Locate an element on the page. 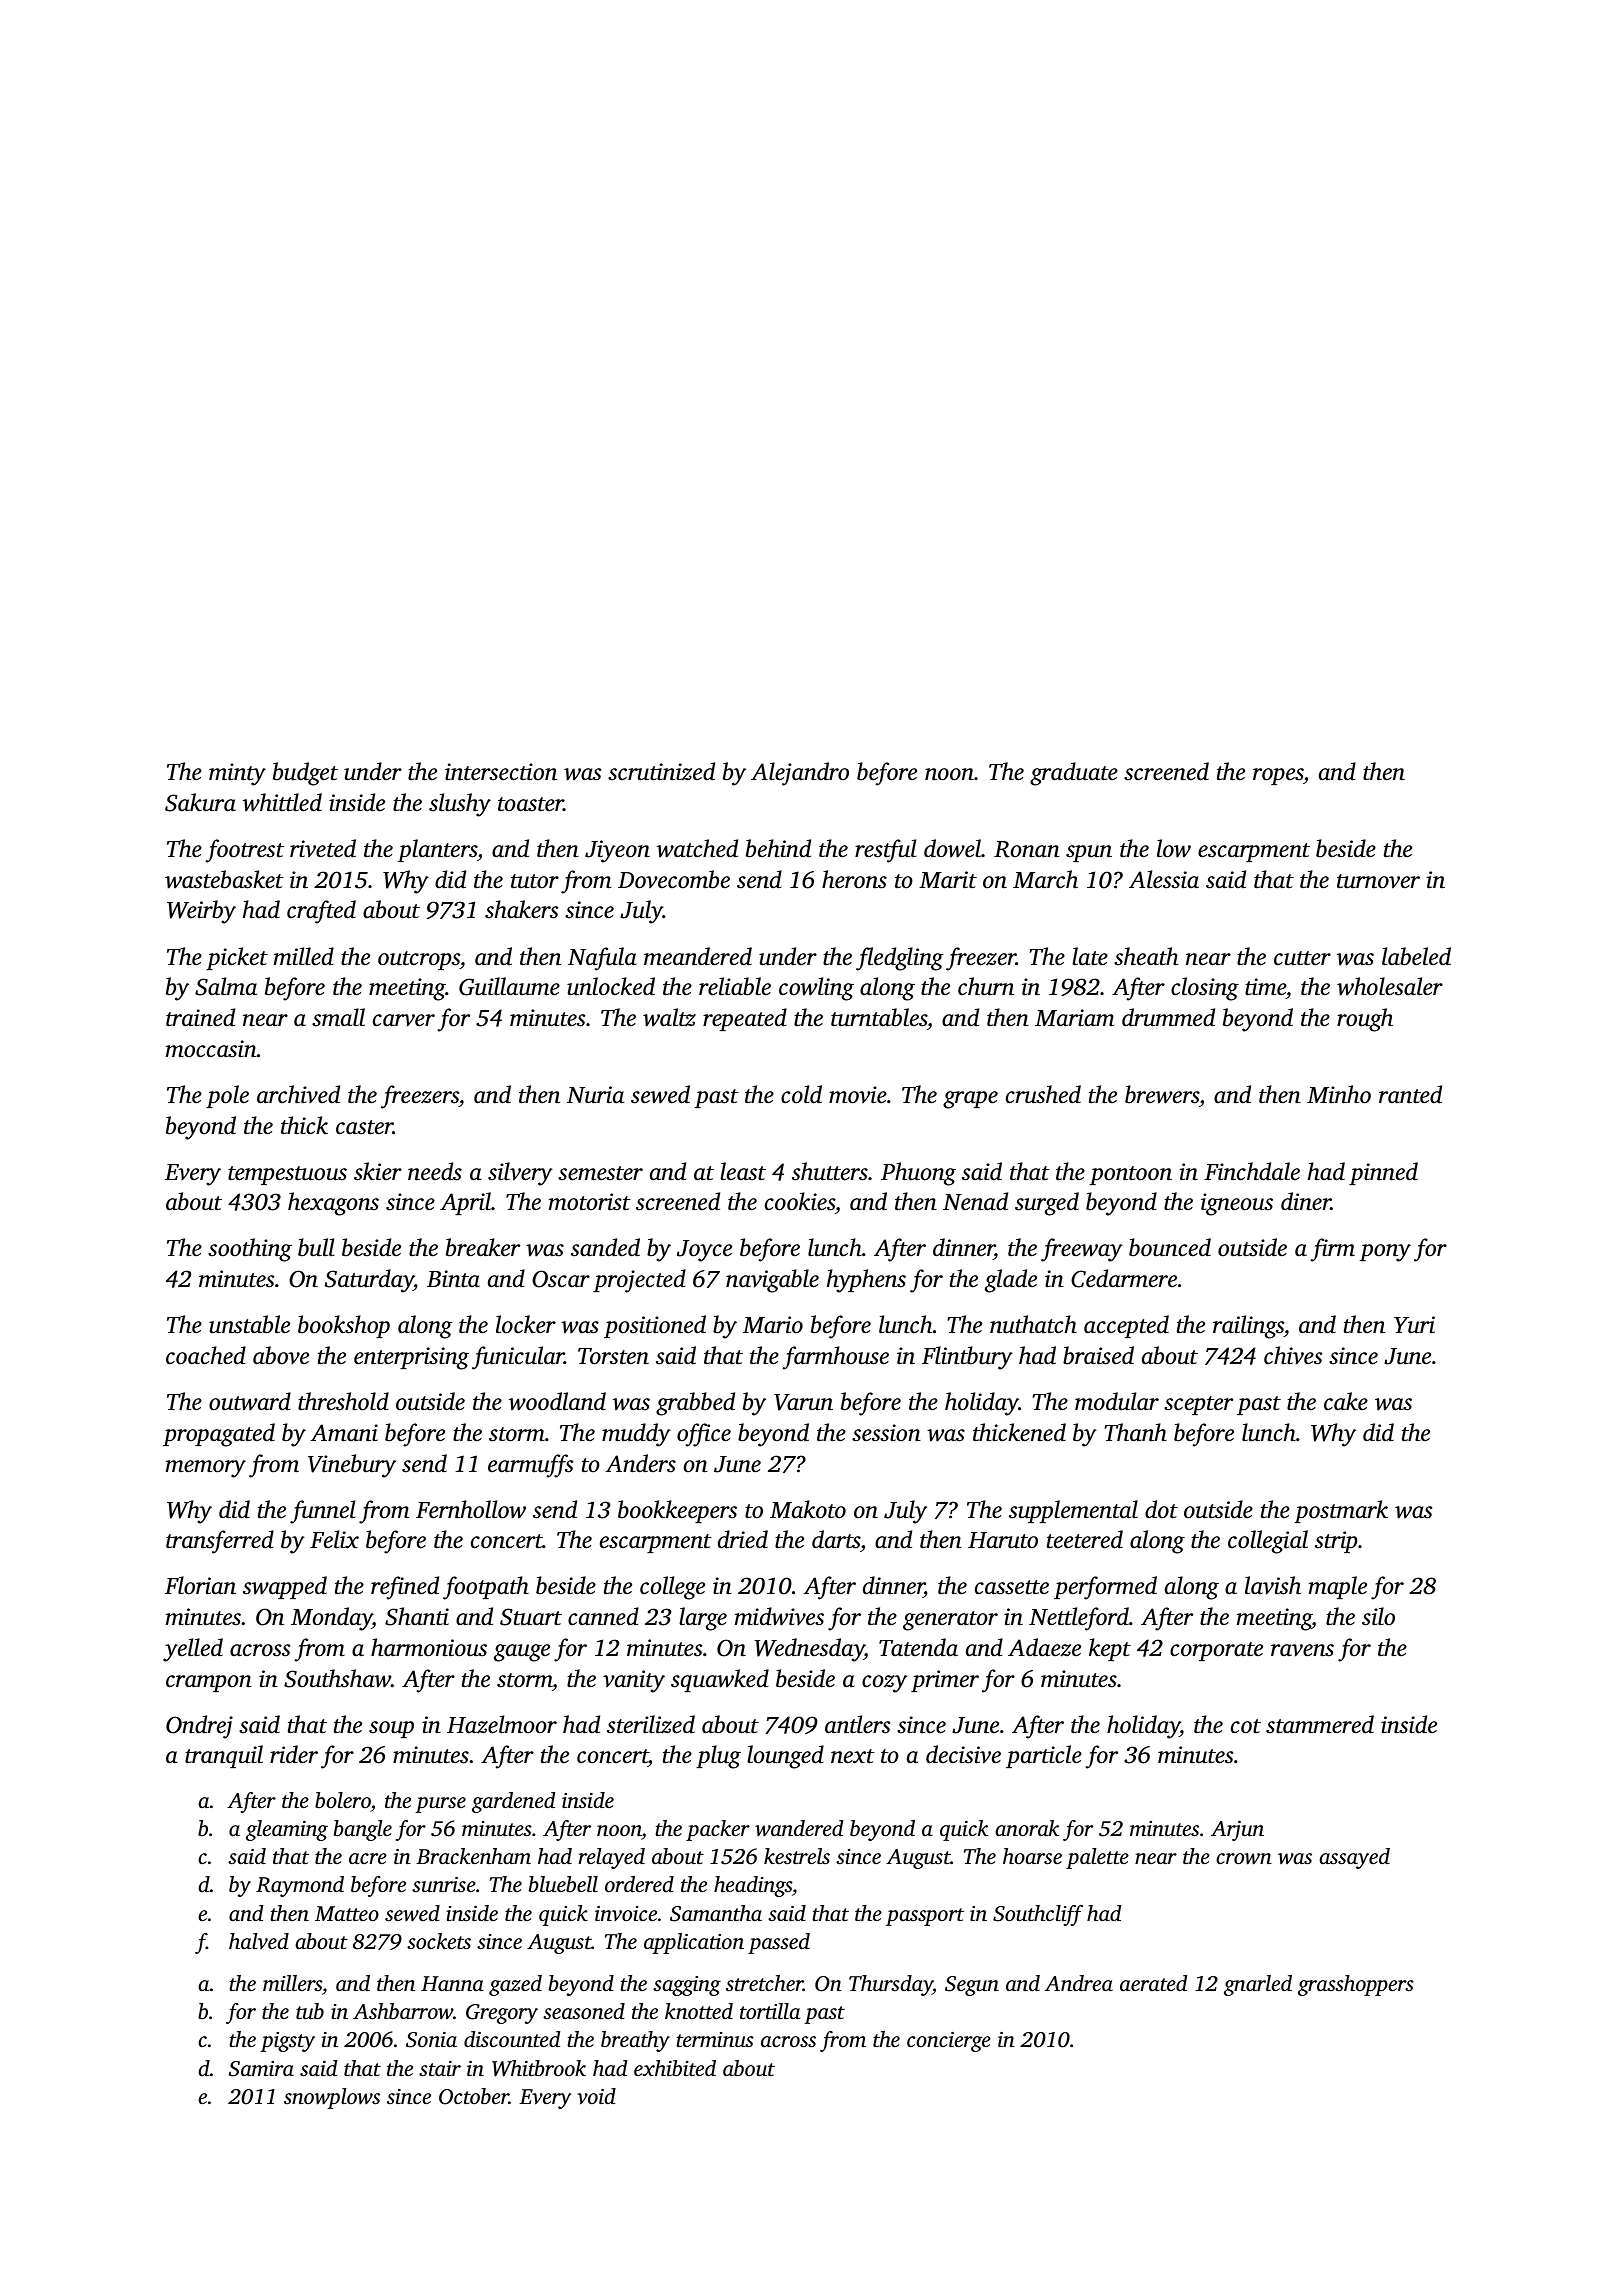 The width and height of the document is (1620, 2292). budget is located at coordinates (305, 774).
